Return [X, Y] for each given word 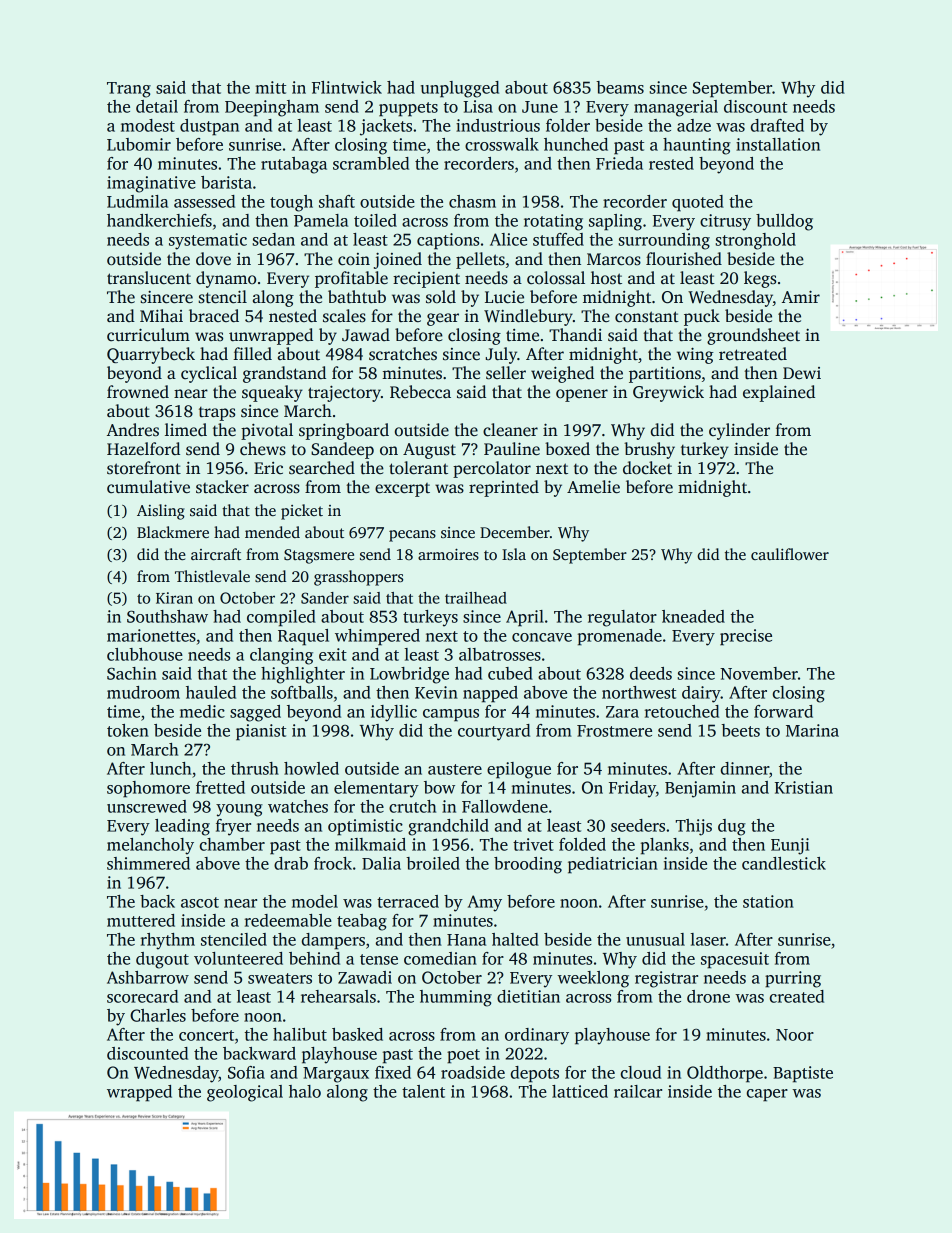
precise [746, 637]
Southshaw [167, 616]
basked [357, 1034]
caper [767, 1095]
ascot [200, 902]
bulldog [784, 222]
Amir [801, 296]
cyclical [209, 374]
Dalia [381, 863]
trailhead [476, 598]
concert [206, 1035]
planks [665, 846]
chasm [472, 201]
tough [291, 203]
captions [448, 241]
